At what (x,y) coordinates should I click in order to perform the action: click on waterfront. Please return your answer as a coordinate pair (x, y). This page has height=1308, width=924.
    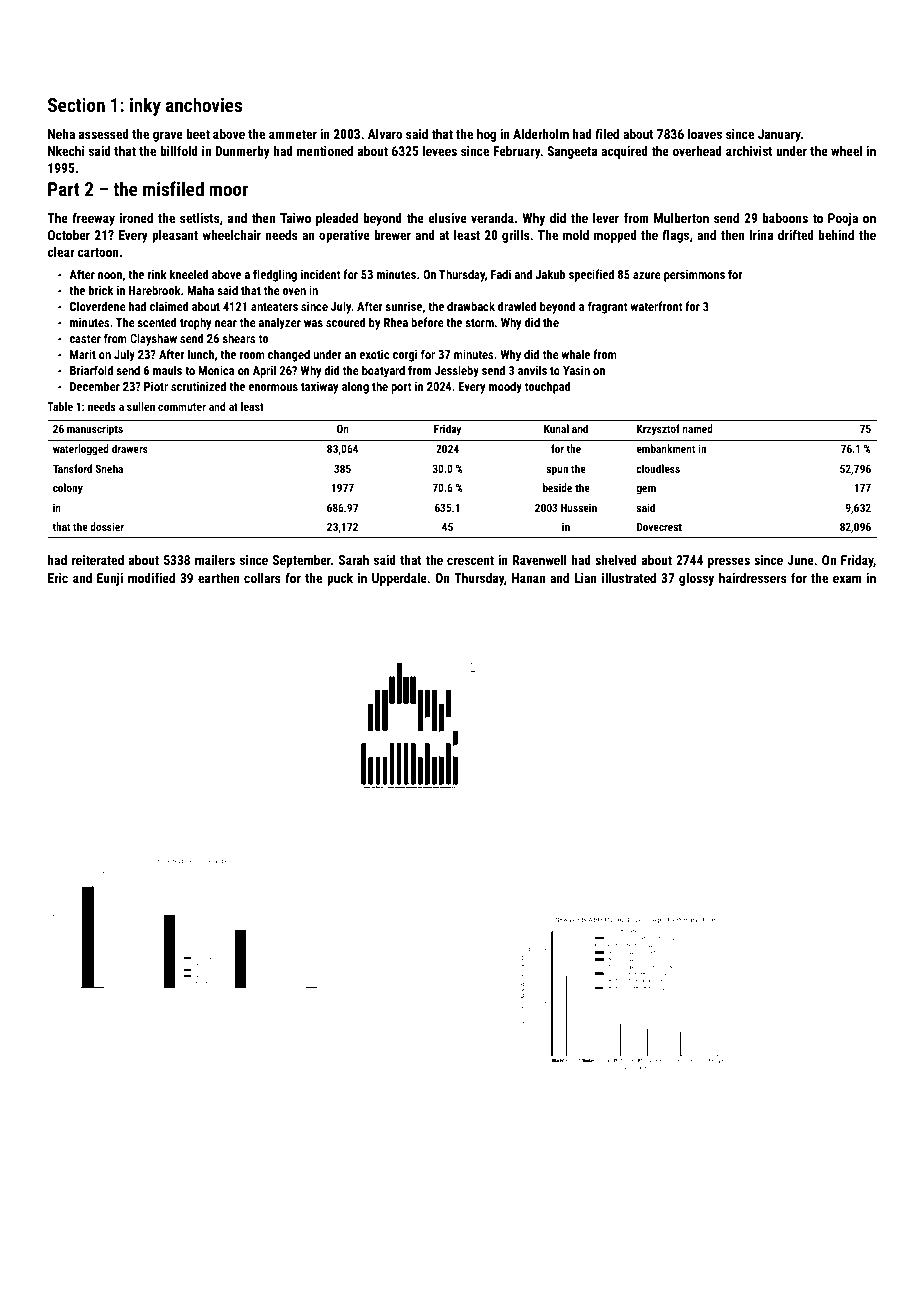
    Looking at the image, I should click on (656, 306).
